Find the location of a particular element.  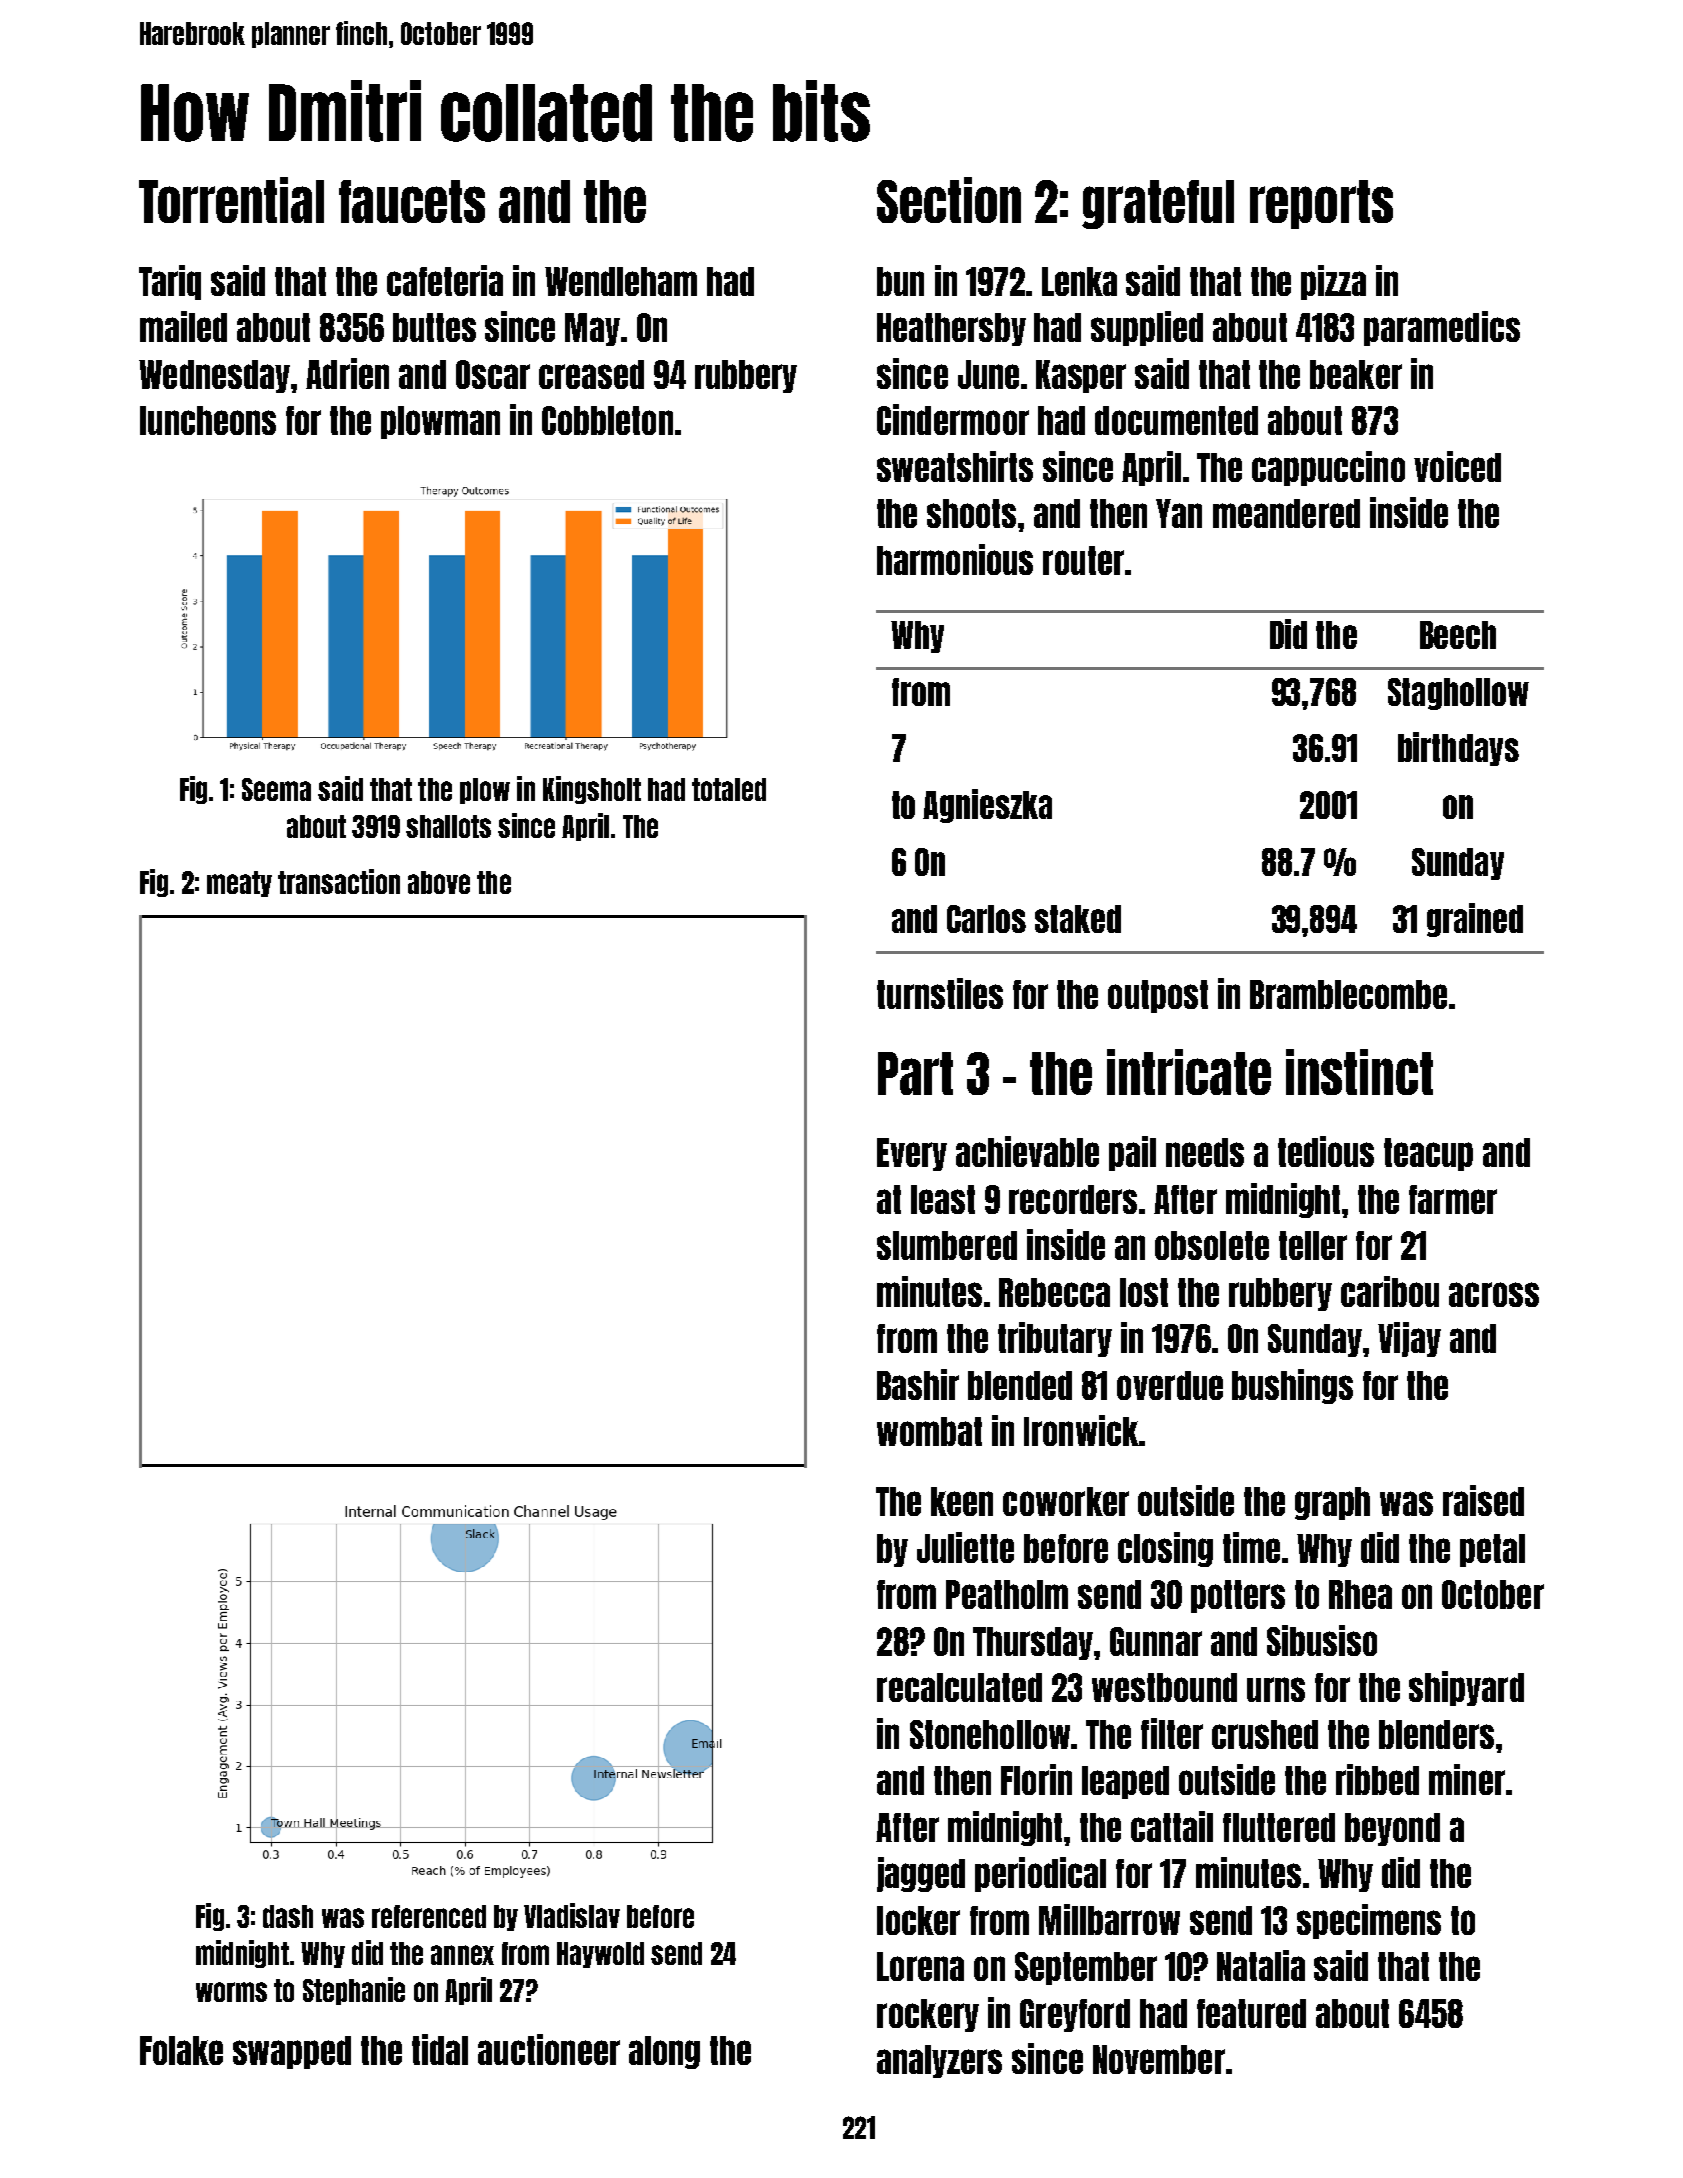

reports is located at coordinates (1321, 204).
